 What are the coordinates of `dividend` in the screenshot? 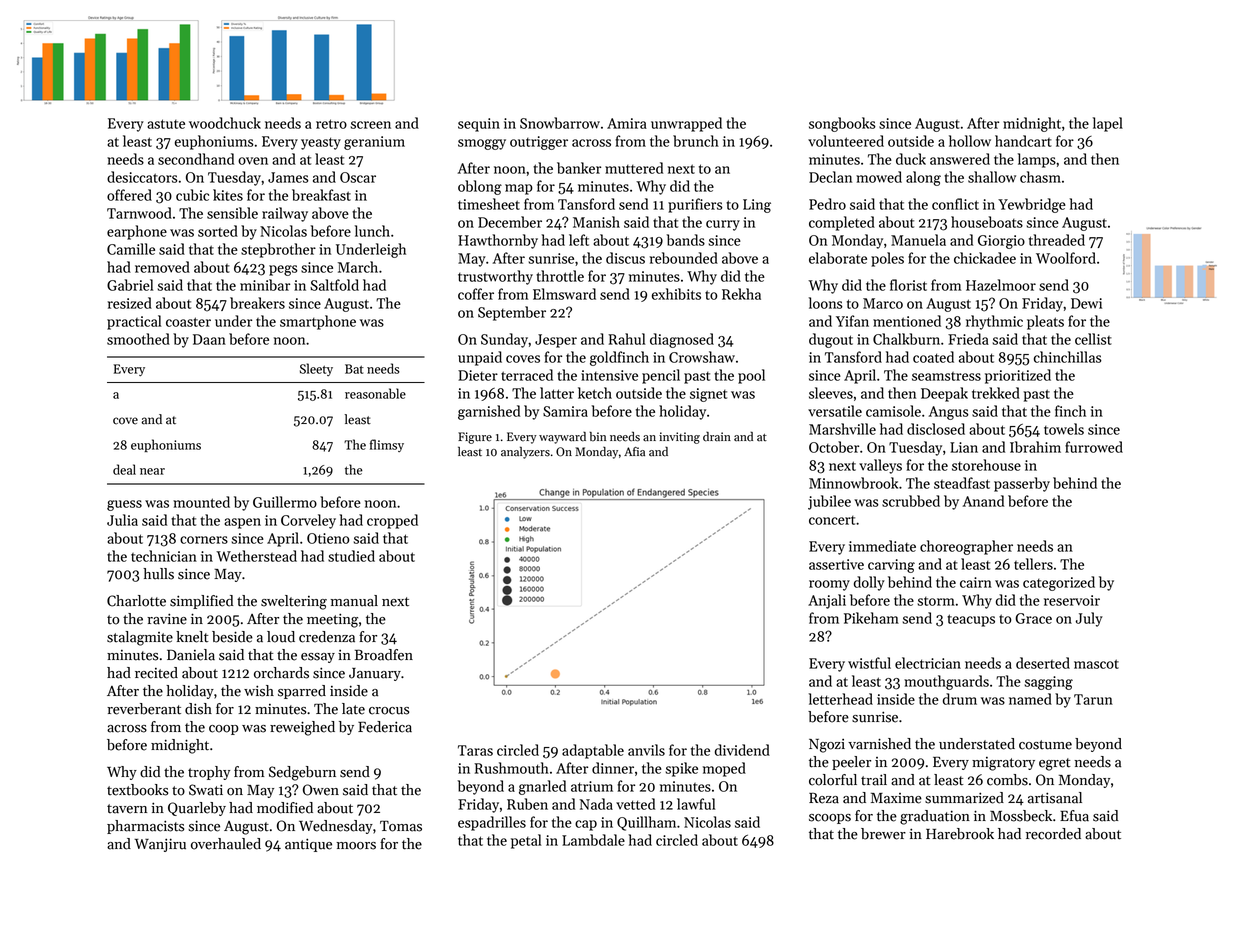 It's located at (742, 750).
